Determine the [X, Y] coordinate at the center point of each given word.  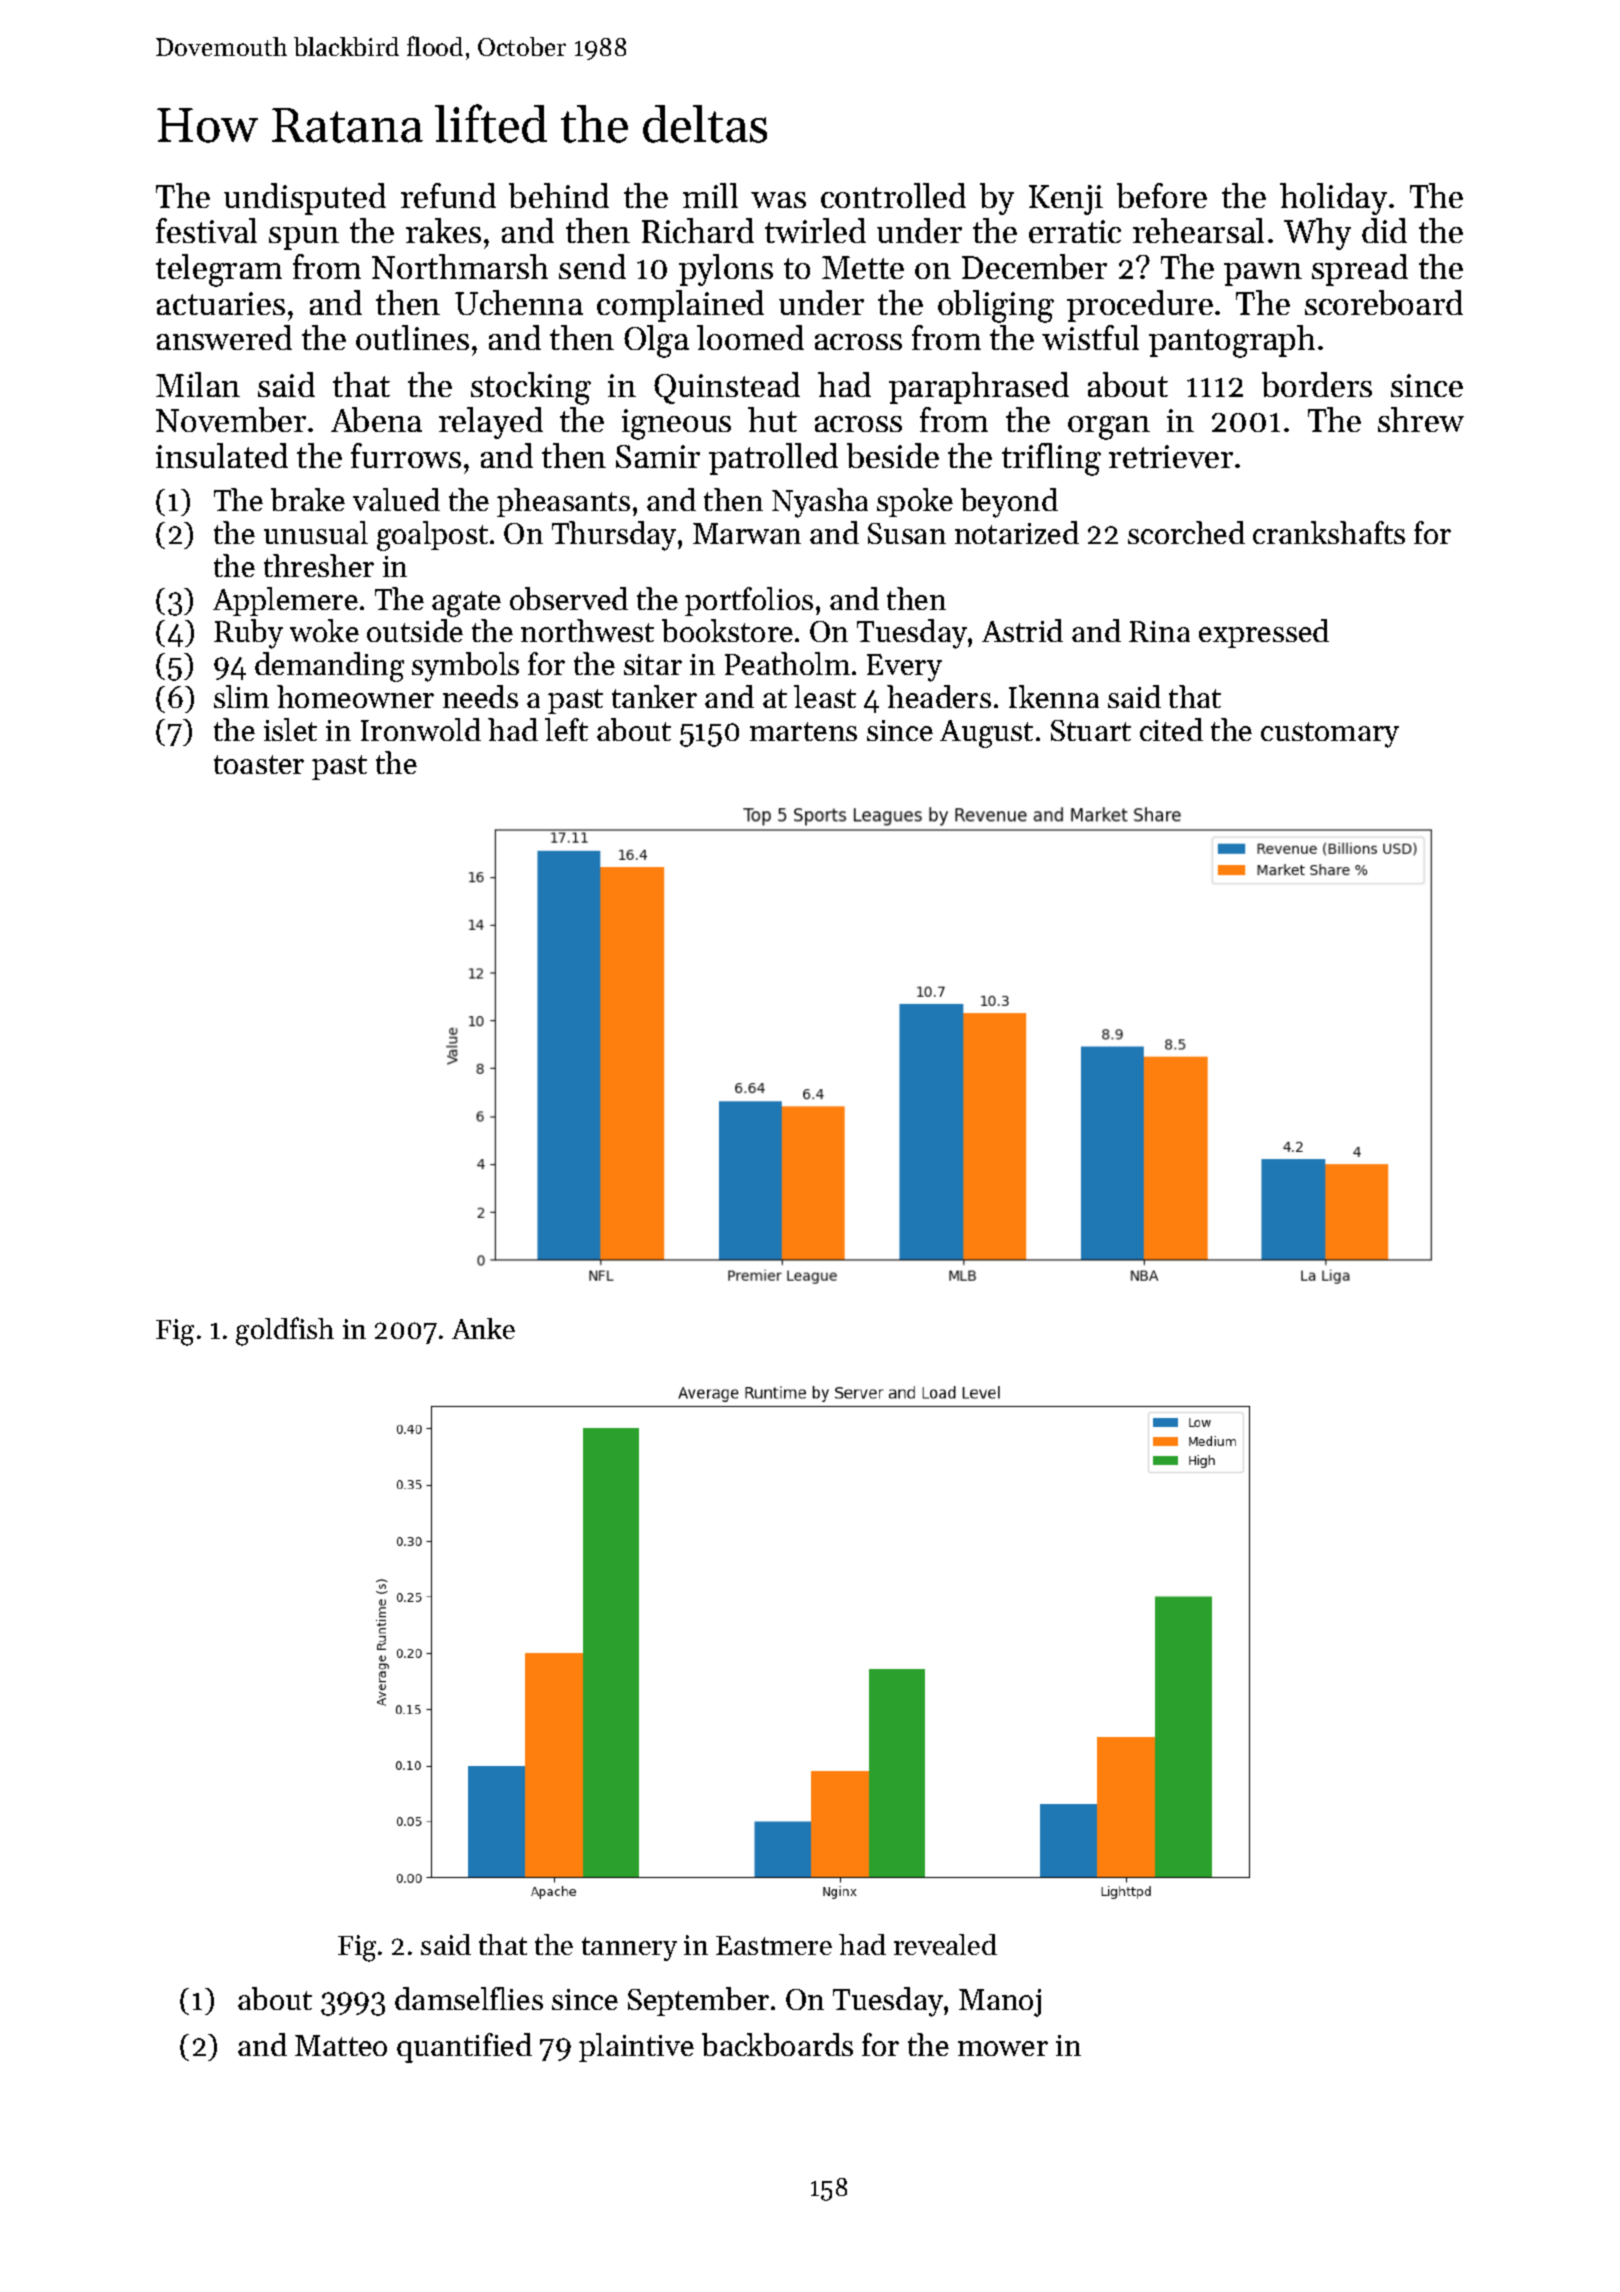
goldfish [285, 1331]
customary [1330, 735]
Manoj [1000, 2003]
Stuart [1091, 730]
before [1162, 195]
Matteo [341, 2045]
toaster [259, 764]
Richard [698, 230]
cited [1171, 729]
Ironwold [421, 729]
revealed [945, 1944]
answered [224, 337]
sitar [653, 664]
